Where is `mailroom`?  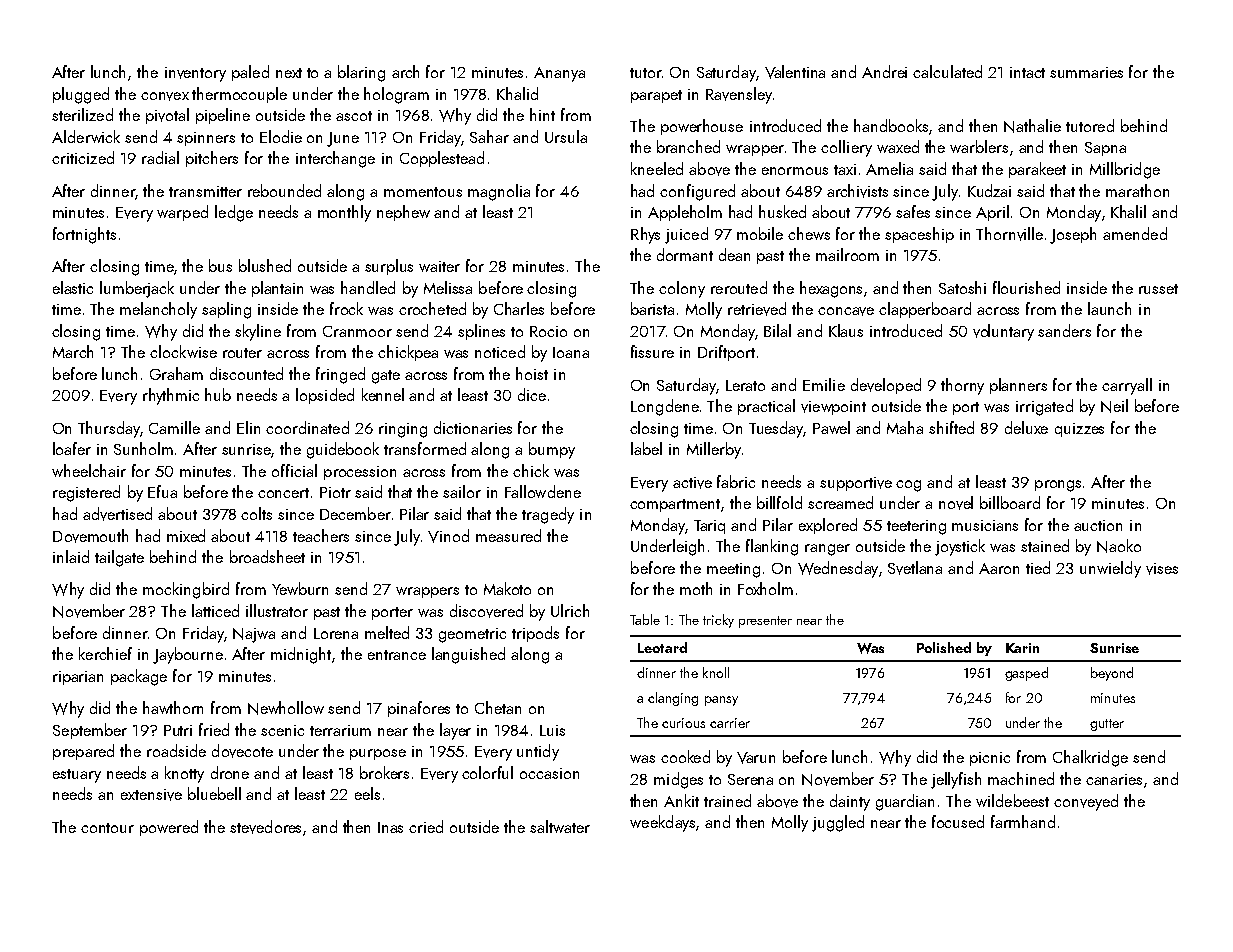
mailroom is located at coordinates (847, 254).
